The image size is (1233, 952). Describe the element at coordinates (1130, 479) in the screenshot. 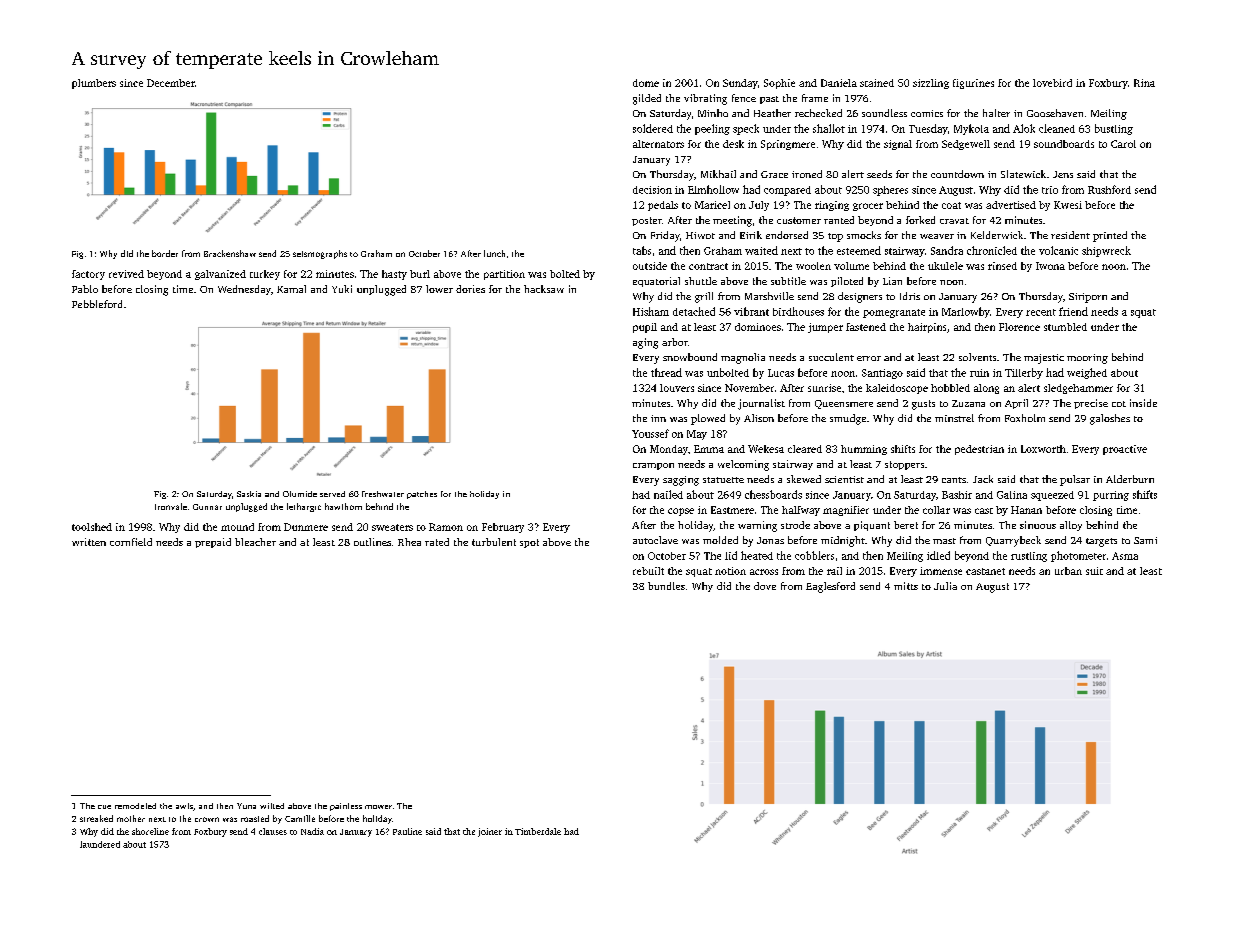

I see `Alderburn` at that location.
